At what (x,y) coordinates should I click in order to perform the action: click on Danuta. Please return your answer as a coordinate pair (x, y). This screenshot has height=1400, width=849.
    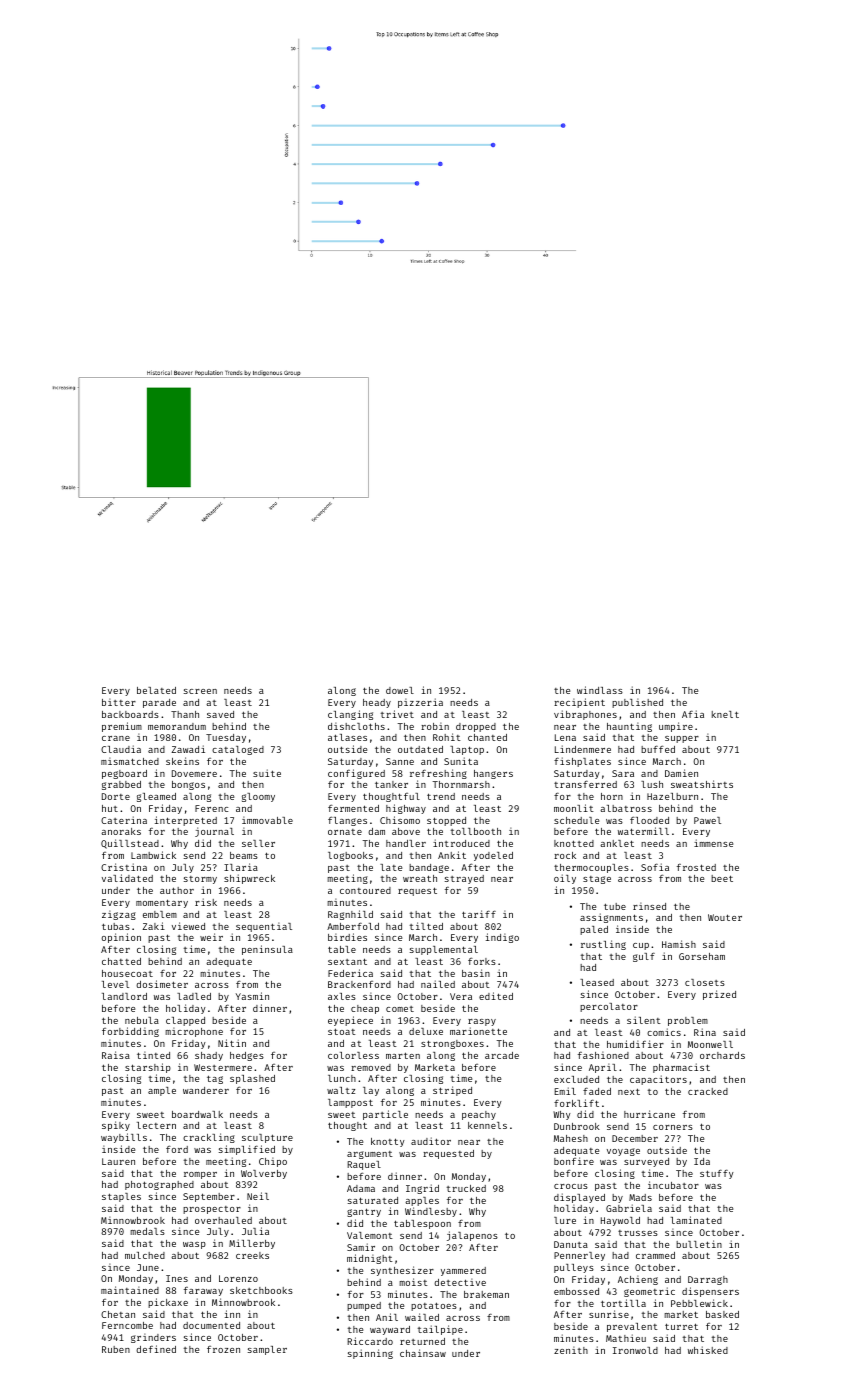
    Looking at the image, I should click on (571, 1244).
